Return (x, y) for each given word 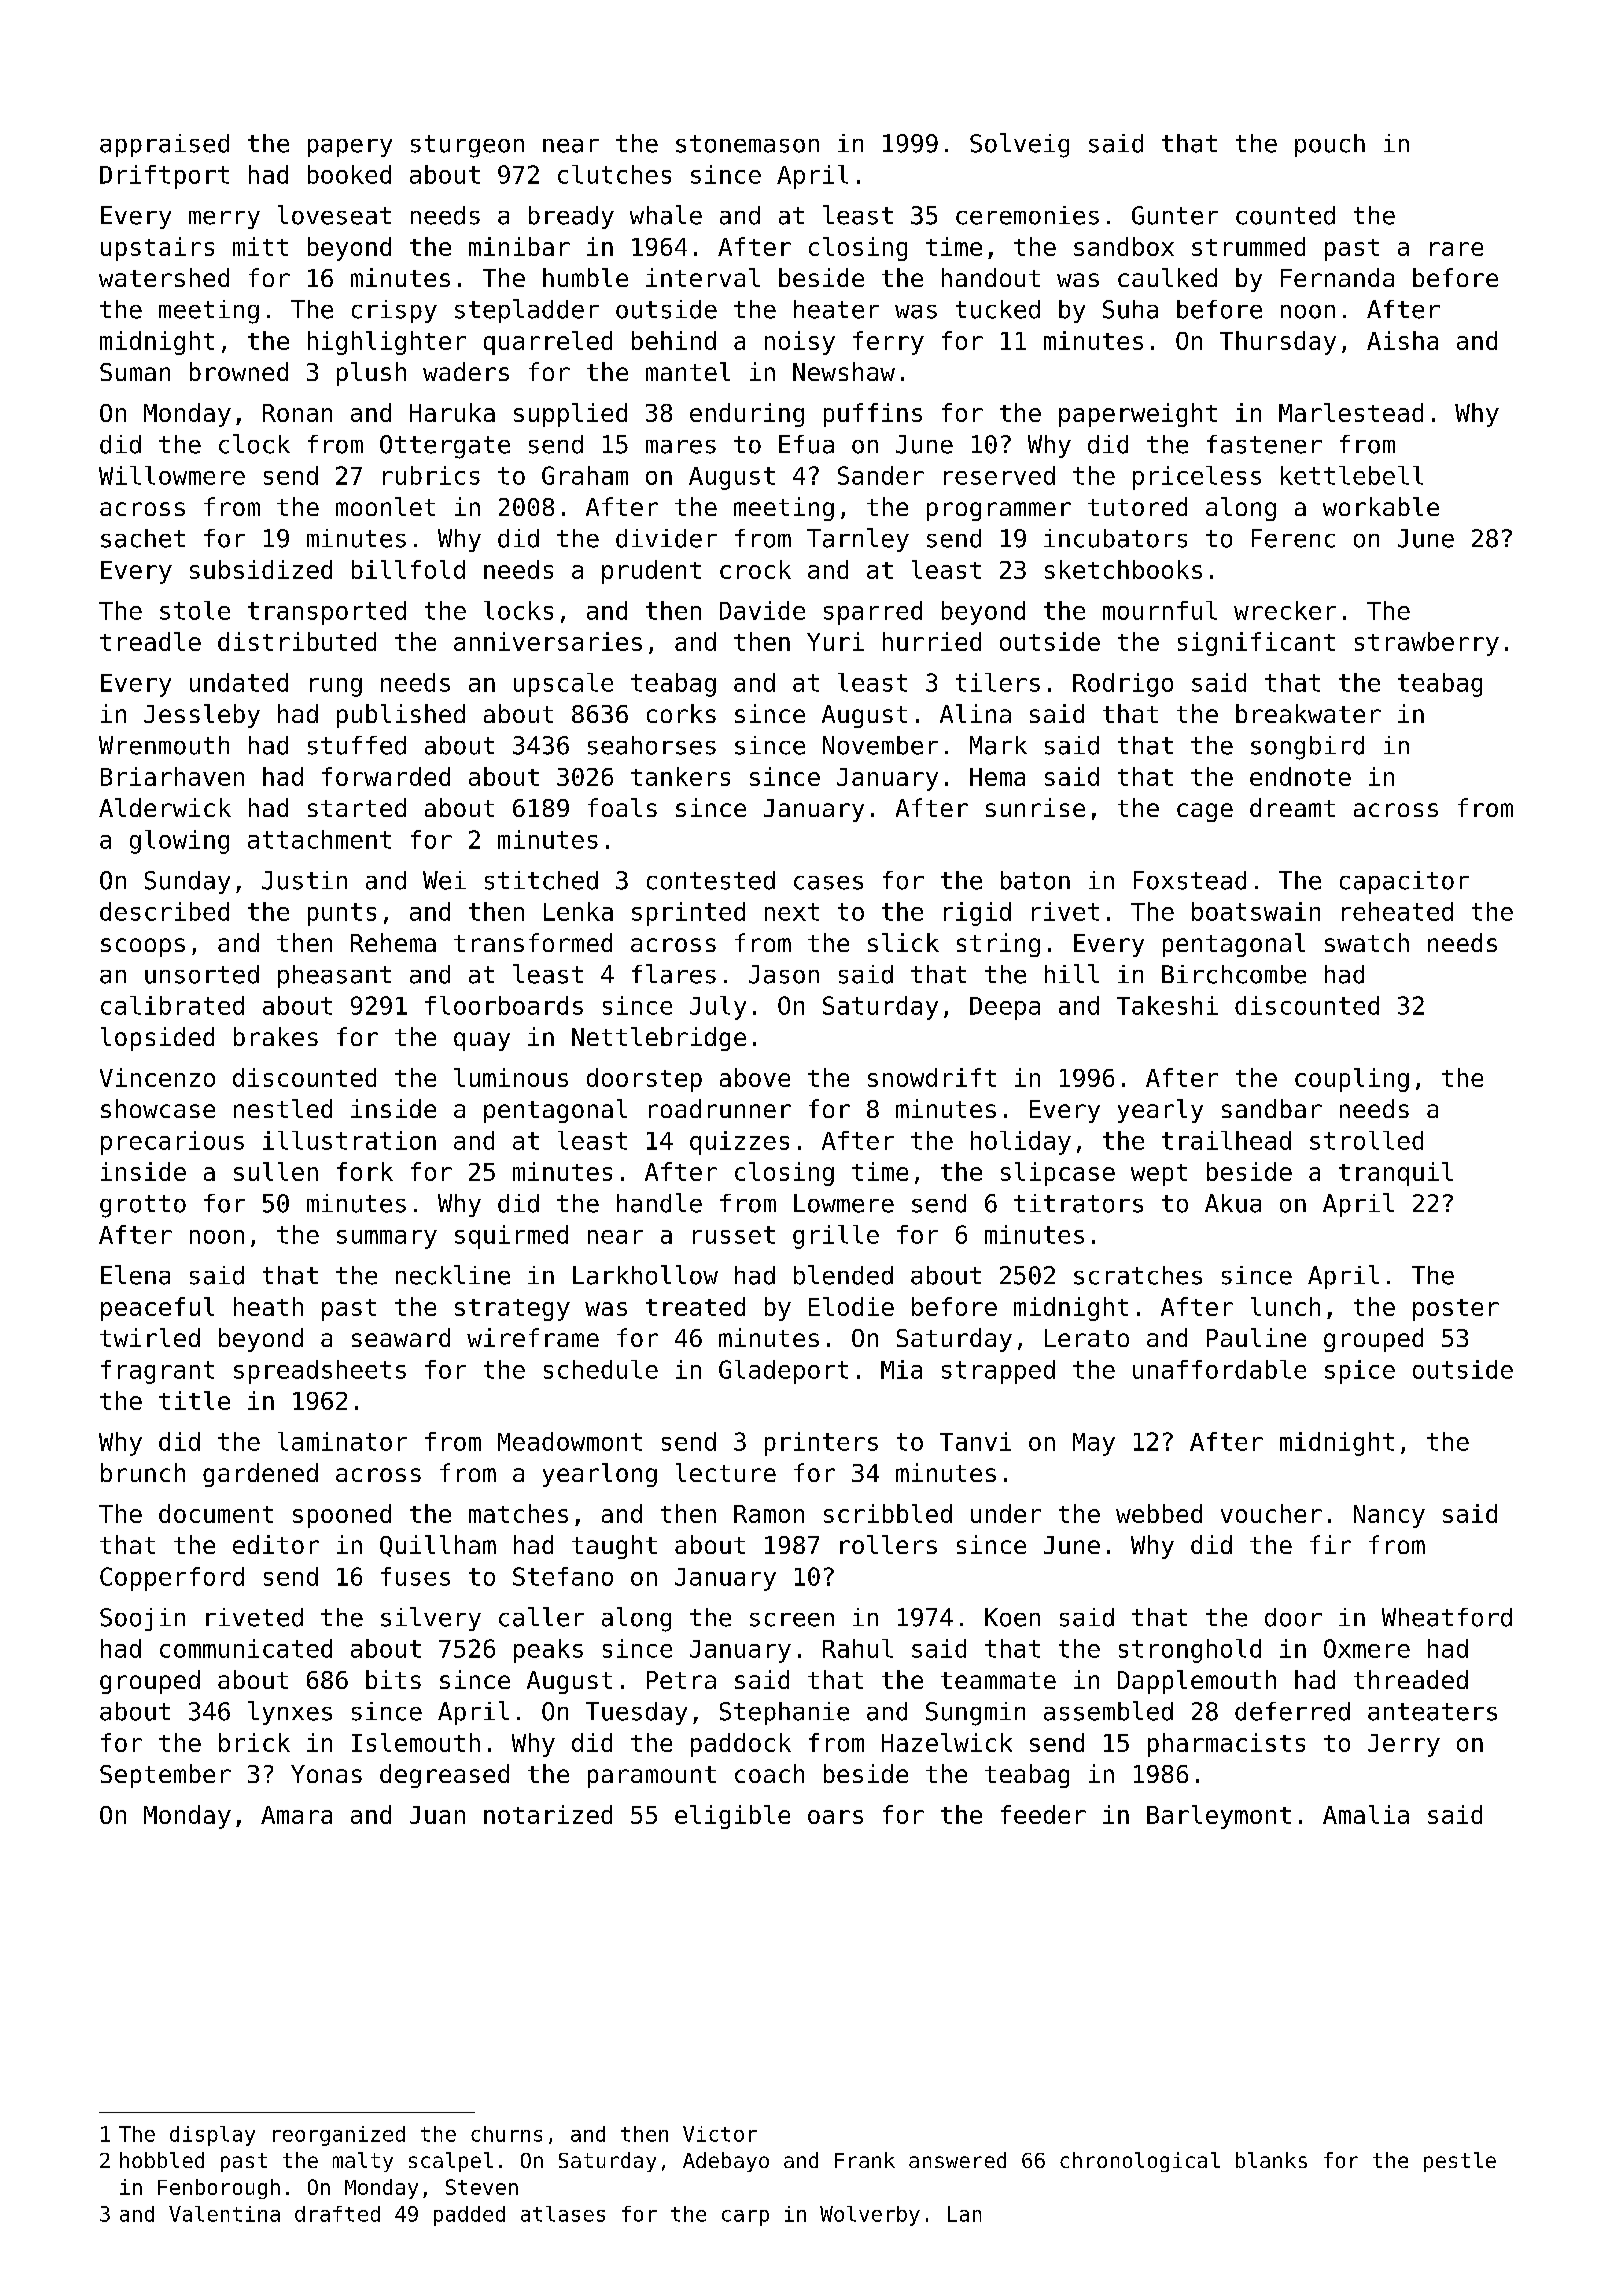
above (755, 1077)
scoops (143, 947)
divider (666, 538)
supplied (570, 415)
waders (466, 371)
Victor (720, 2134)
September (165, 1776)
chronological (1140, 2162)
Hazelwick (947, 1742)
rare (1456, 249)
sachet (143, 538)
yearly (1160, 1111)
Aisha (1402, 340)
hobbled (162, 2160)
